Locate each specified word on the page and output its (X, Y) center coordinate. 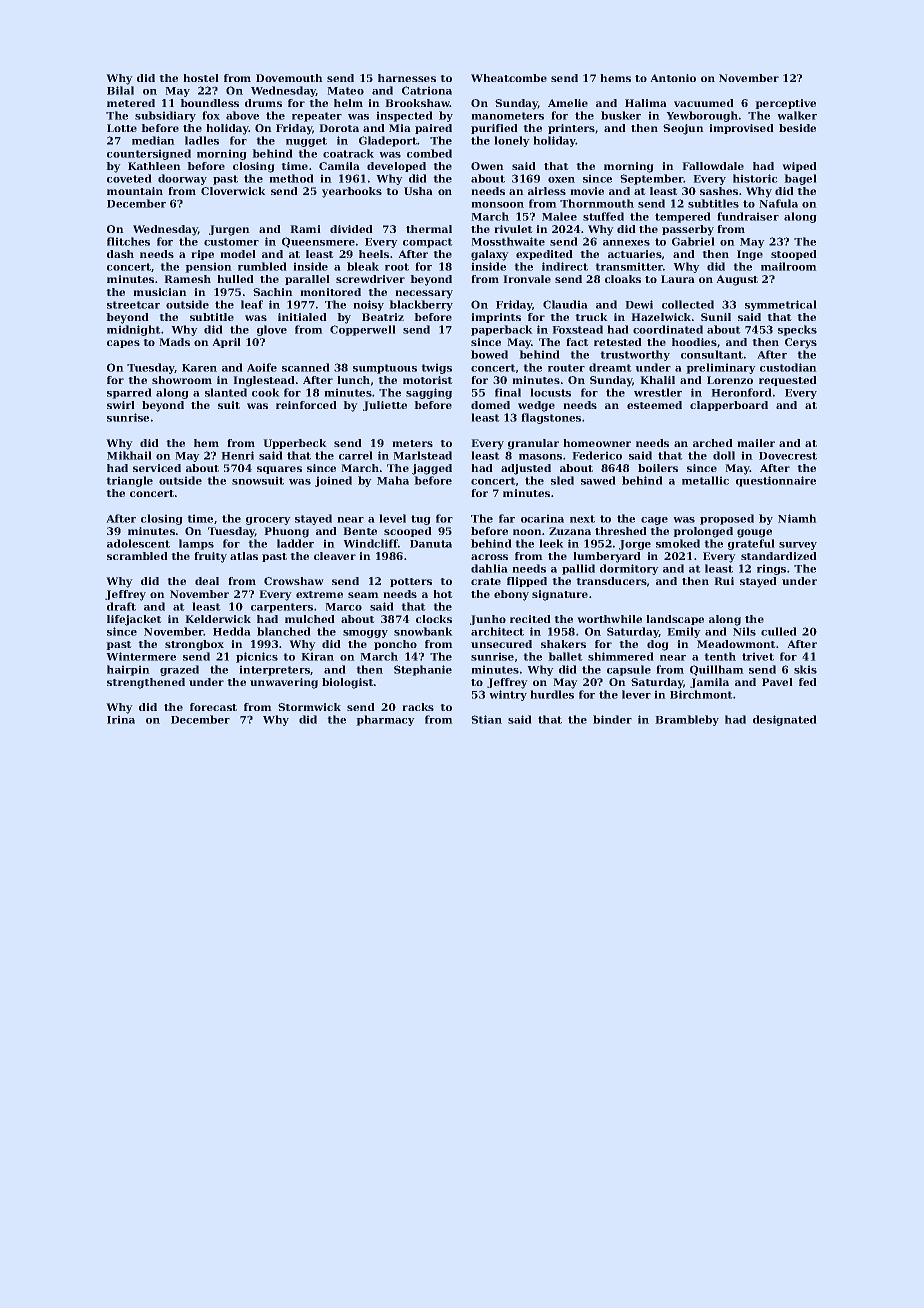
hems (615, 78)
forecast (213, 707)
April (226, 343)
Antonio (673, 78)
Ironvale (527, 279)
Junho (488, 620)
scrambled (137, 556)
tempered (683, 217)
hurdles (552, 694)
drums (263, 103)
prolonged (703, 532)
